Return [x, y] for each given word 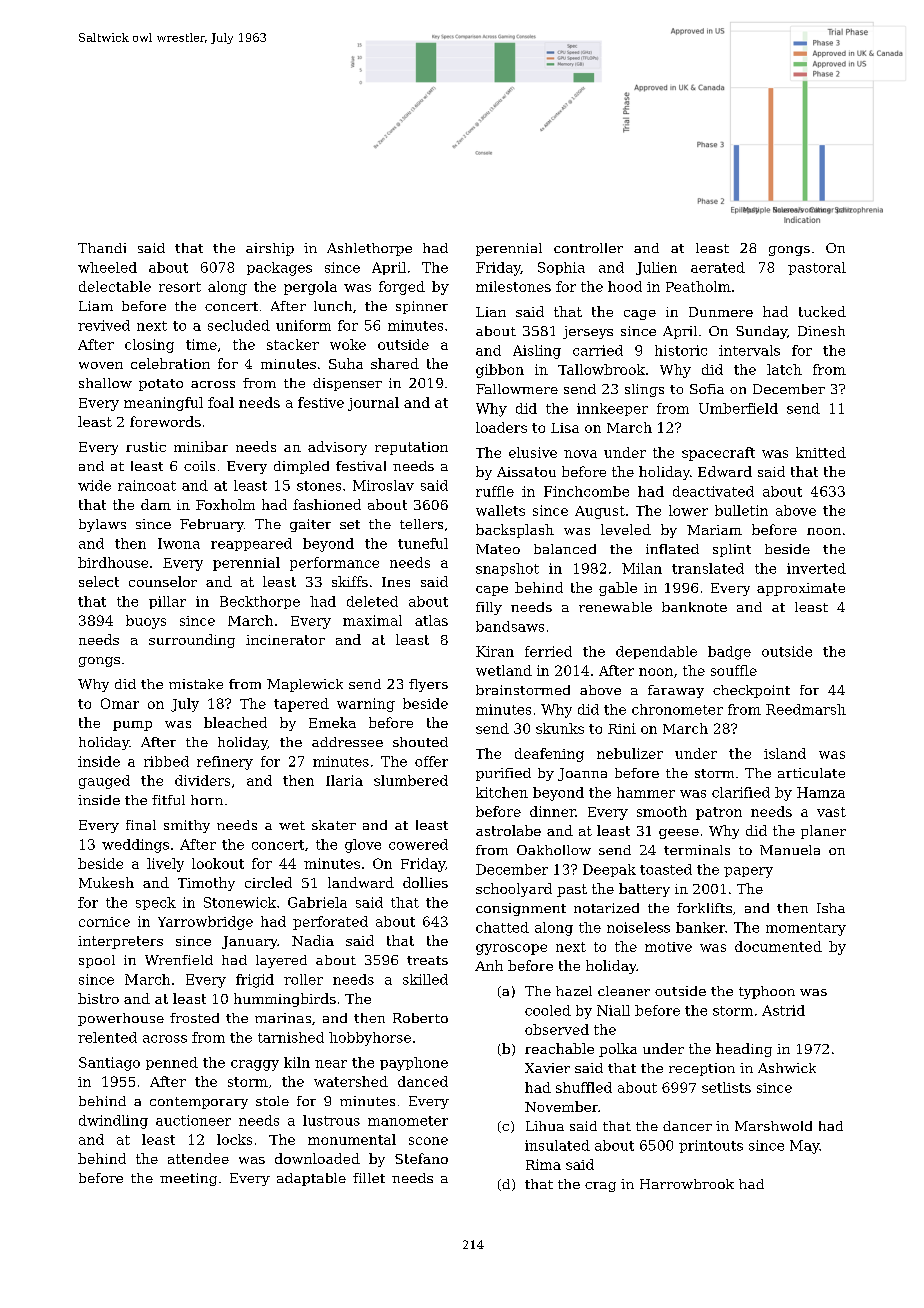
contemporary [199, 1103]
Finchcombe [586, 491]
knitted [821, 452]
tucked [822, 311]
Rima [543, 1164]
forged [402, 288]
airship [270, 249]
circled [268, 882]
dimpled [301, 467]
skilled [425, 979]
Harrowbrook [687, 1184]
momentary [806, 929]
